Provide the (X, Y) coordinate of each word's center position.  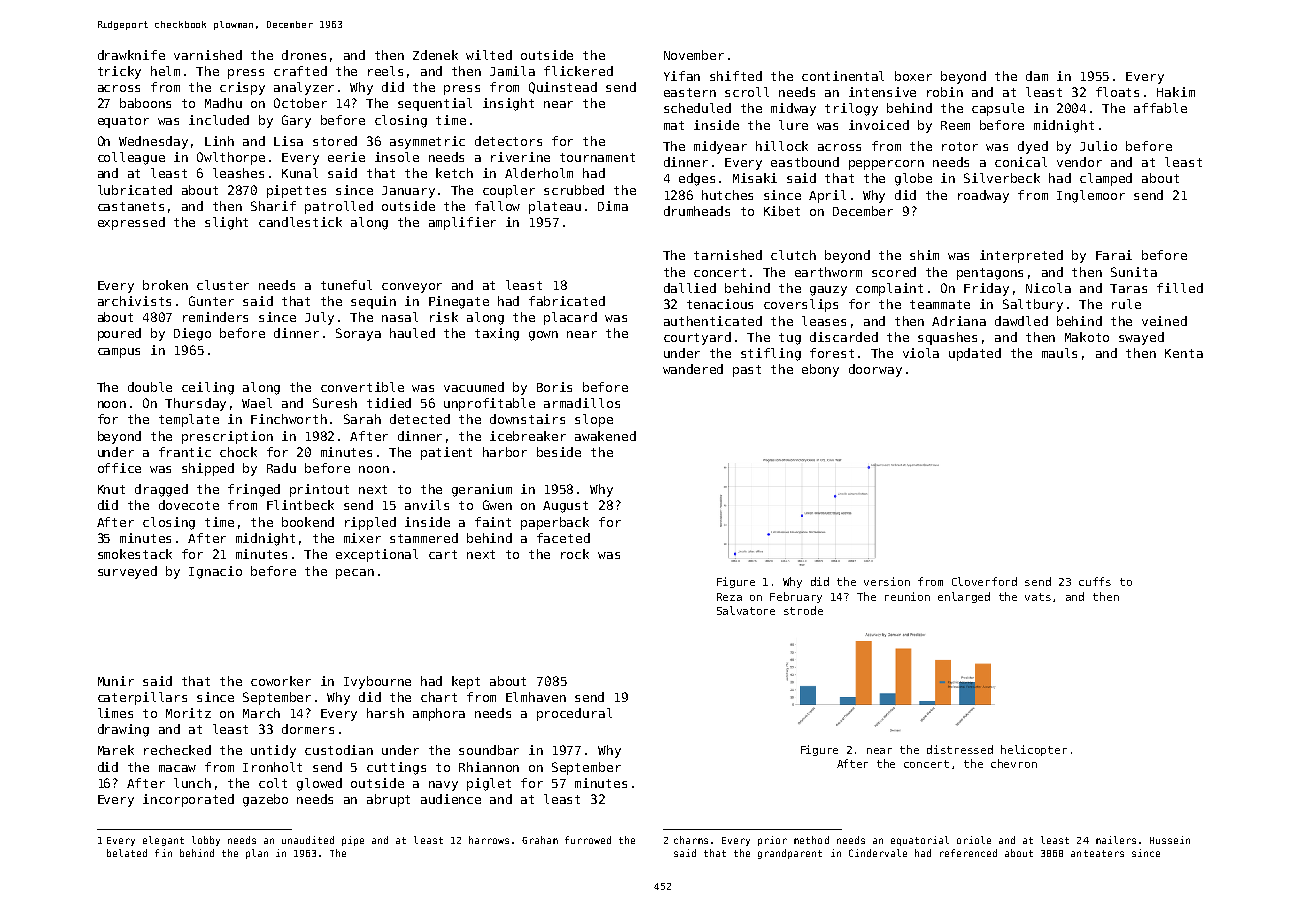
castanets (131, 206)
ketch (454, 173)
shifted (736, 76)
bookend (308, 522)
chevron (1014, 763)
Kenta (1184, 353)
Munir (116, 681)
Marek (116, 750)
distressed (960, 749)
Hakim (1176, 92)
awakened (605, 436)
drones (304, 55)
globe (913, 179)
